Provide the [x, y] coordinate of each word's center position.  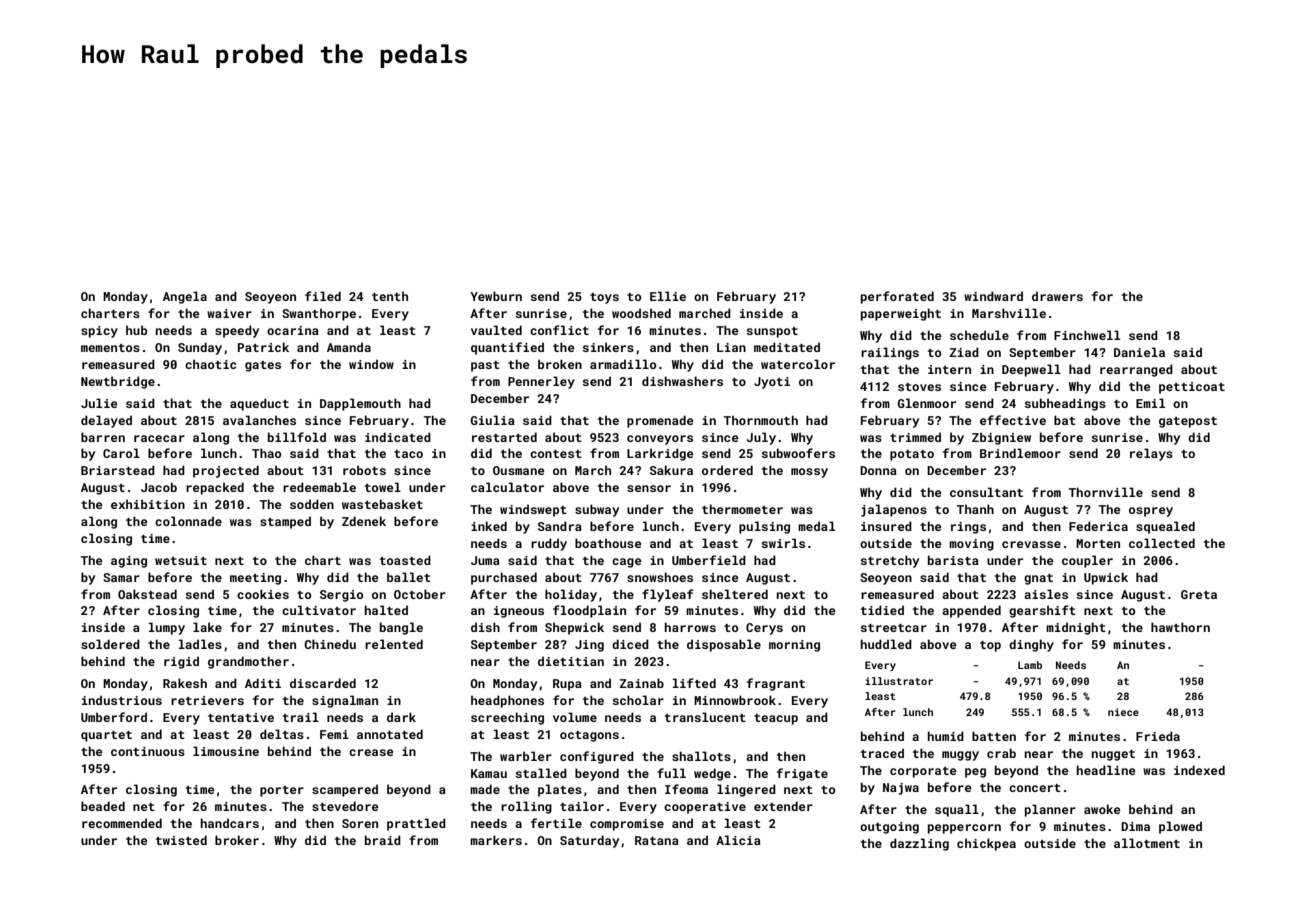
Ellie [668, 296]
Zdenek [364, 521]
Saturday [589, 841]
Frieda [1158, 736]
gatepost [1188, 422]
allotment [1147, 843]
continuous [148, 751]
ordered [727, 470]
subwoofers [798, 453]
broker [237, 840]
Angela [185, 297]
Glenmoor [927, 403]
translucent [705, 717]
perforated [897, 297]
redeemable [319, 487]
